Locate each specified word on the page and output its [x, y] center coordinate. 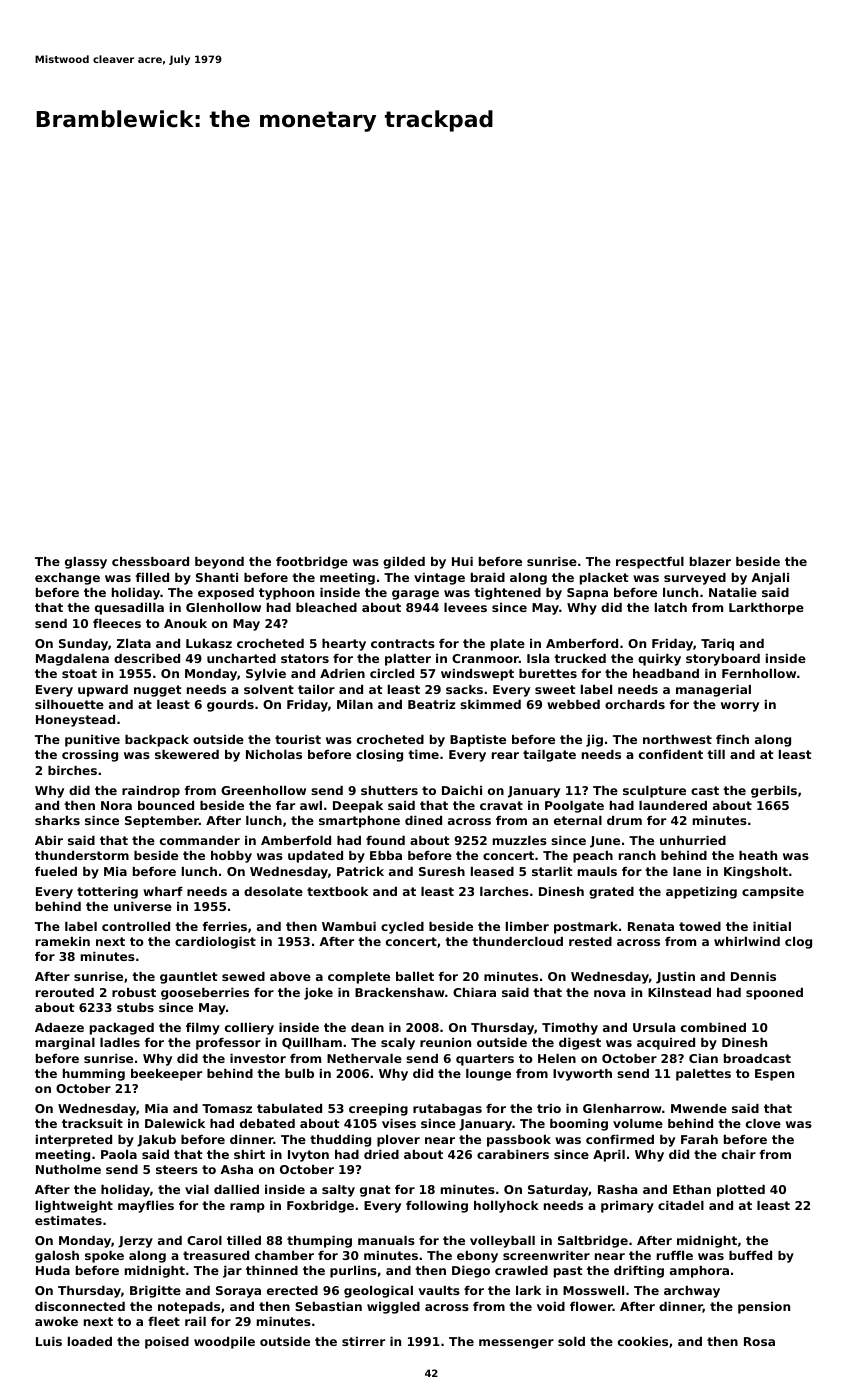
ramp [247, 1208]
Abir [49, 840]
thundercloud [517, 941]
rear [505, 755]
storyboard [723, 660]
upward [103, 691]
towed [700, 926]
